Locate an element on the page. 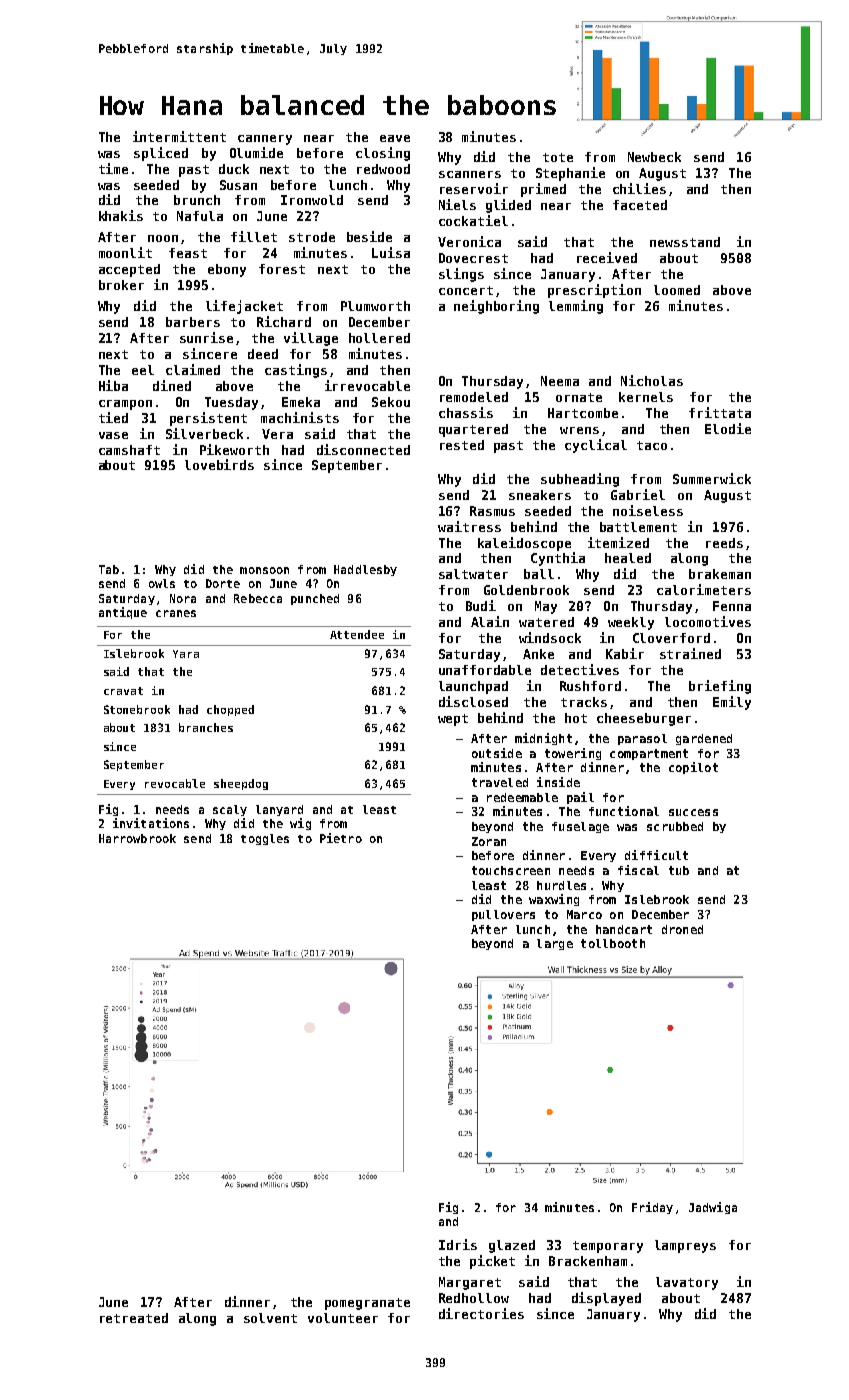 The image size is (849, 1400). displayed is located at coordinates (606, 1299).
